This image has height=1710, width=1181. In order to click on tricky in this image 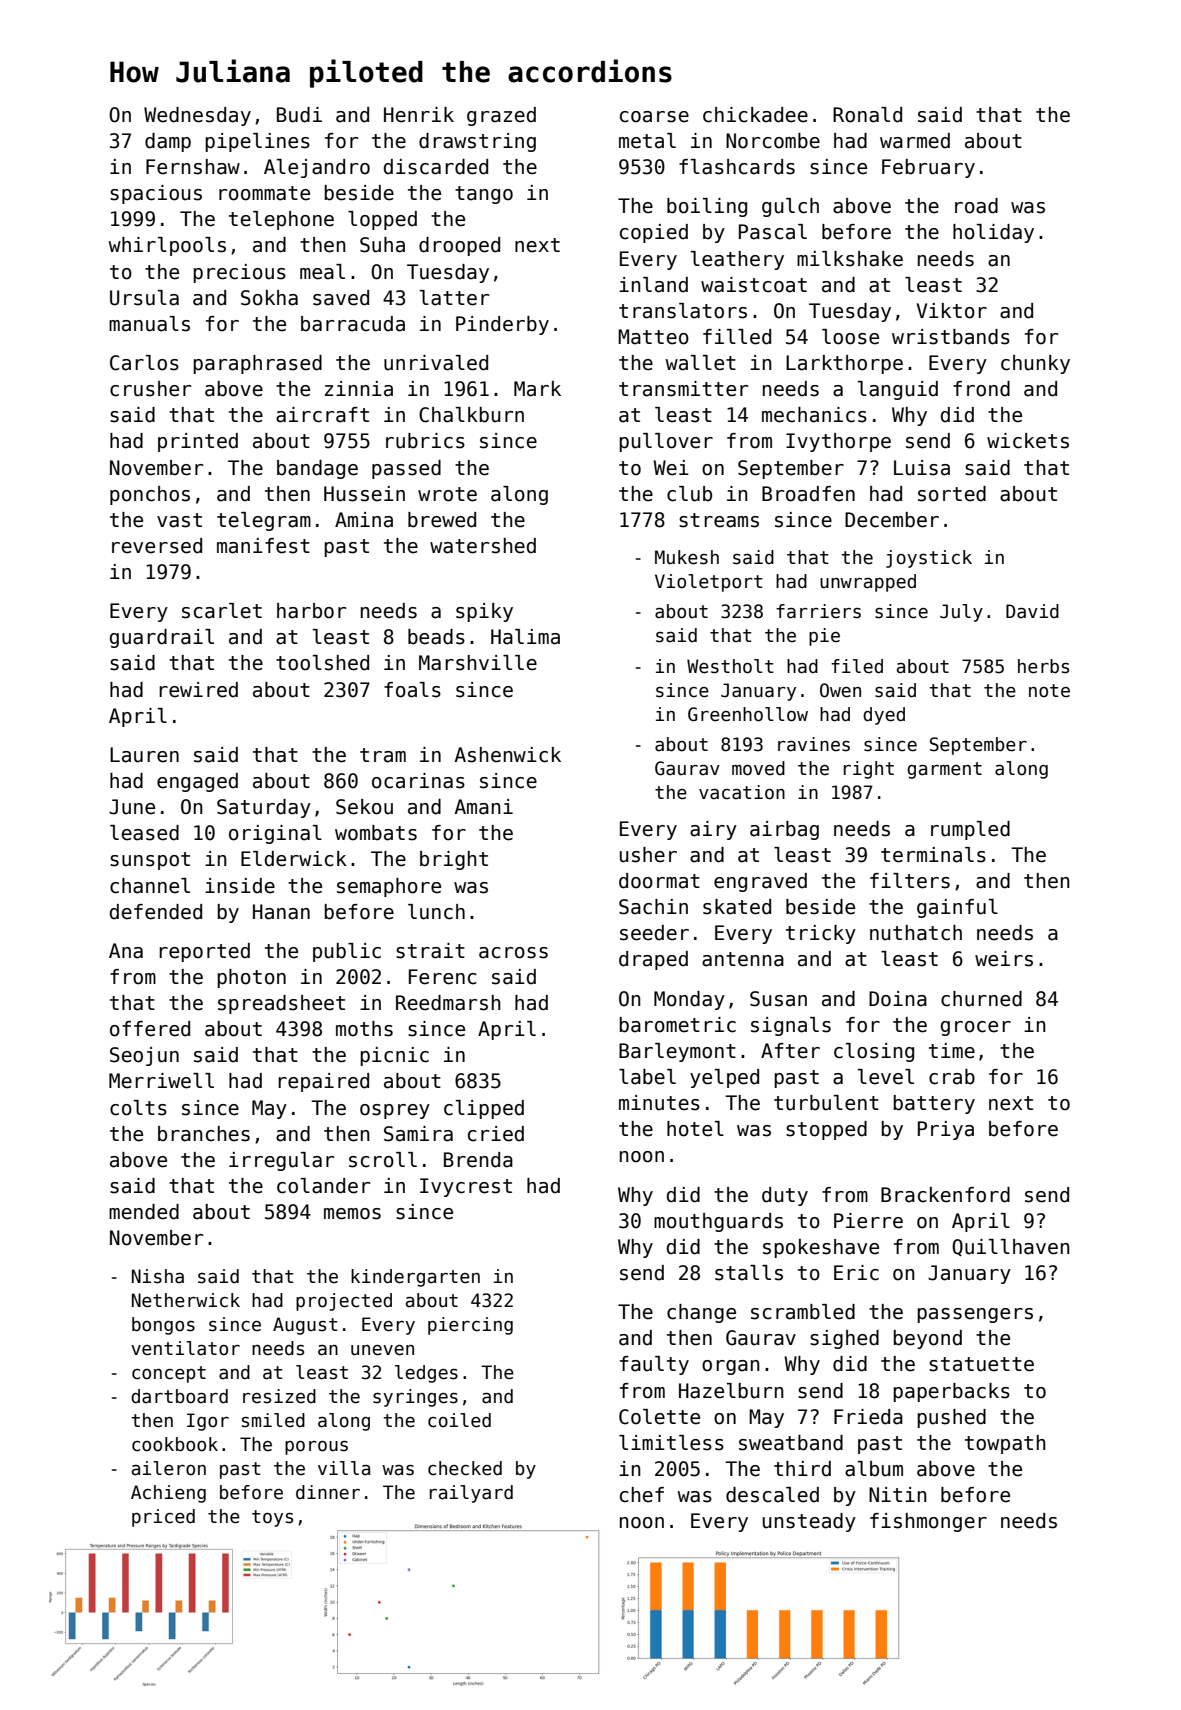, I will do `click(821, 934)`.
